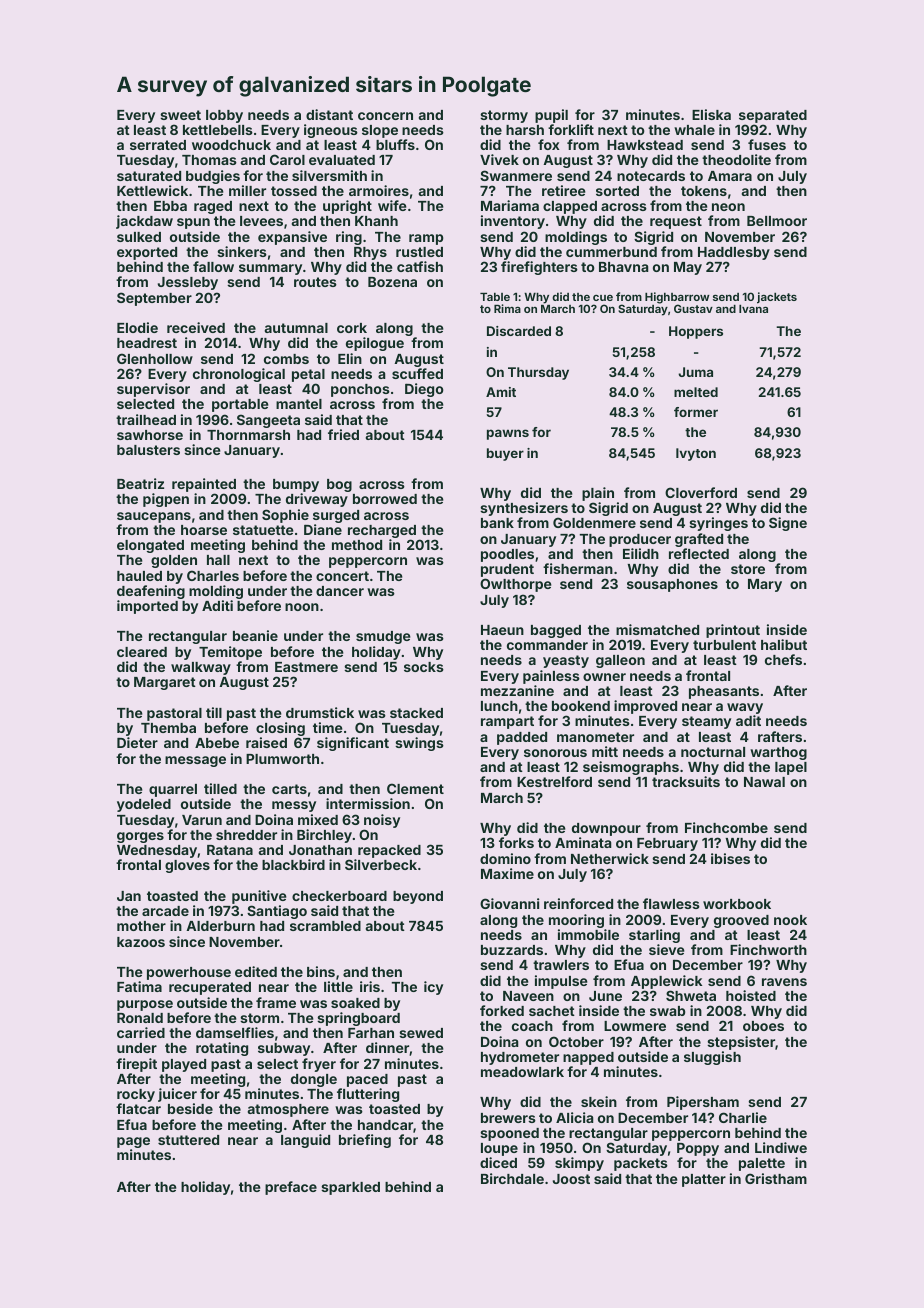 This screenshot has width=924, height=1308. I want to click on harsh, so click(525, 130).
